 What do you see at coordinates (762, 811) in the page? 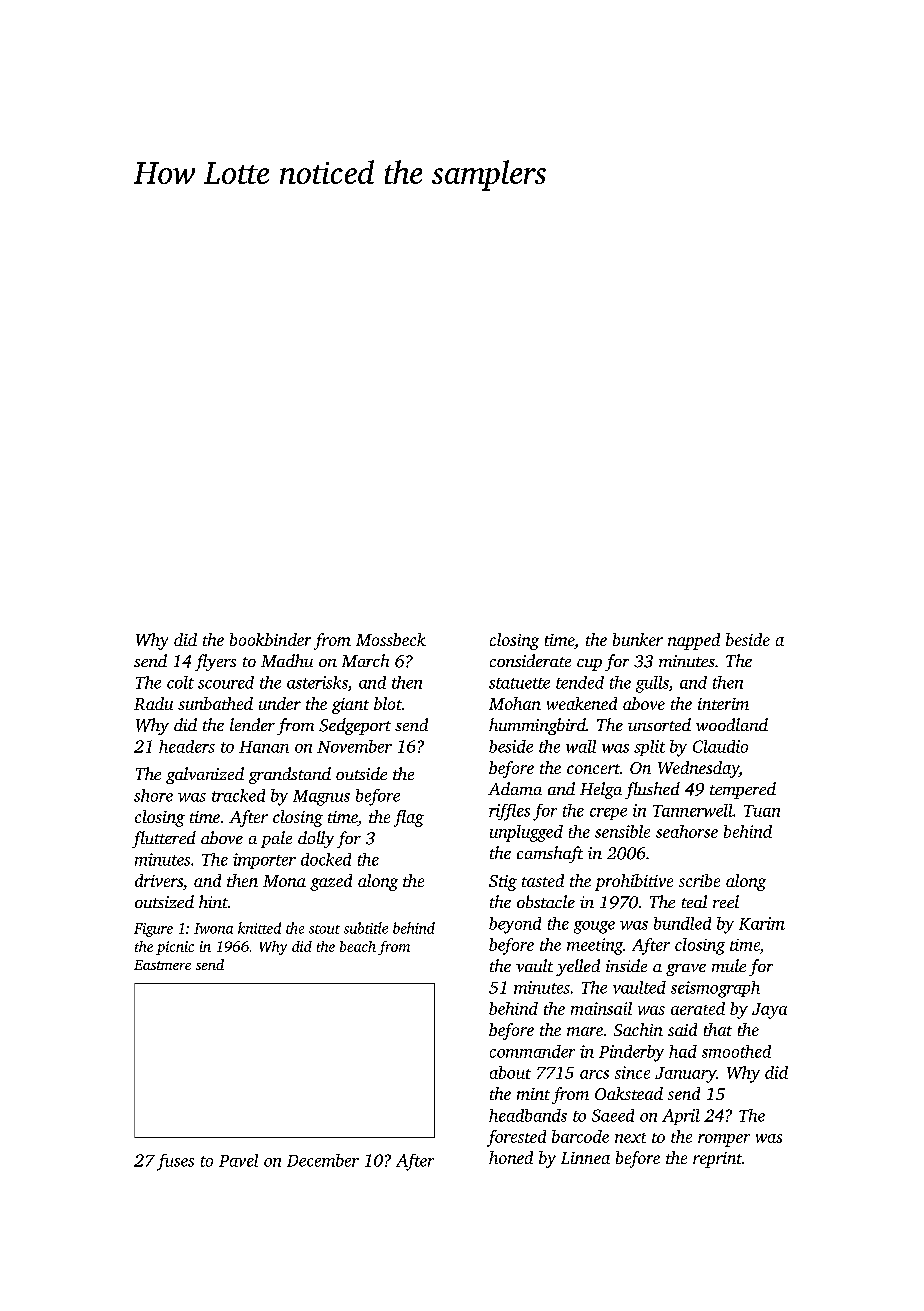
I see `Tuan` at bounding box center [762, 811].
